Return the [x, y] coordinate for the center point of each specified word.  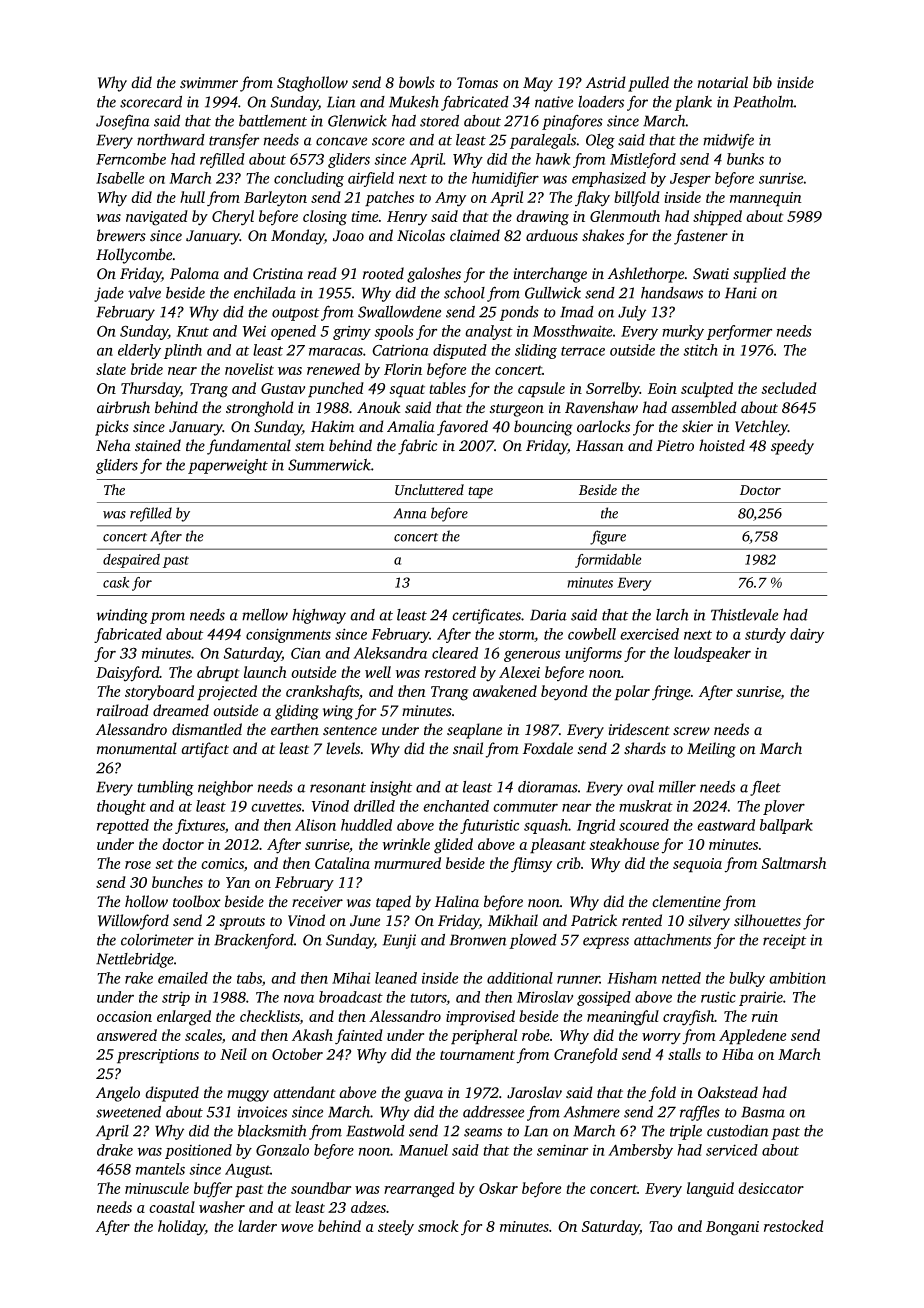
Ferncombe [131, 159]
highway [319, 616]
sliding [536, 351]
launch [265, 672]
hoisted [722, 445]
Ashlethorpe [646, 275]
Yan [238, 882]
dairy [807, 635]
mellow [265, 614]
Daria [548, 615]
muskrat [646, 806]
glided [453, 846]
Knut [192, 331]
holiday [181, 1228]
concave [341, 141]
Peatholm [763, 102]
